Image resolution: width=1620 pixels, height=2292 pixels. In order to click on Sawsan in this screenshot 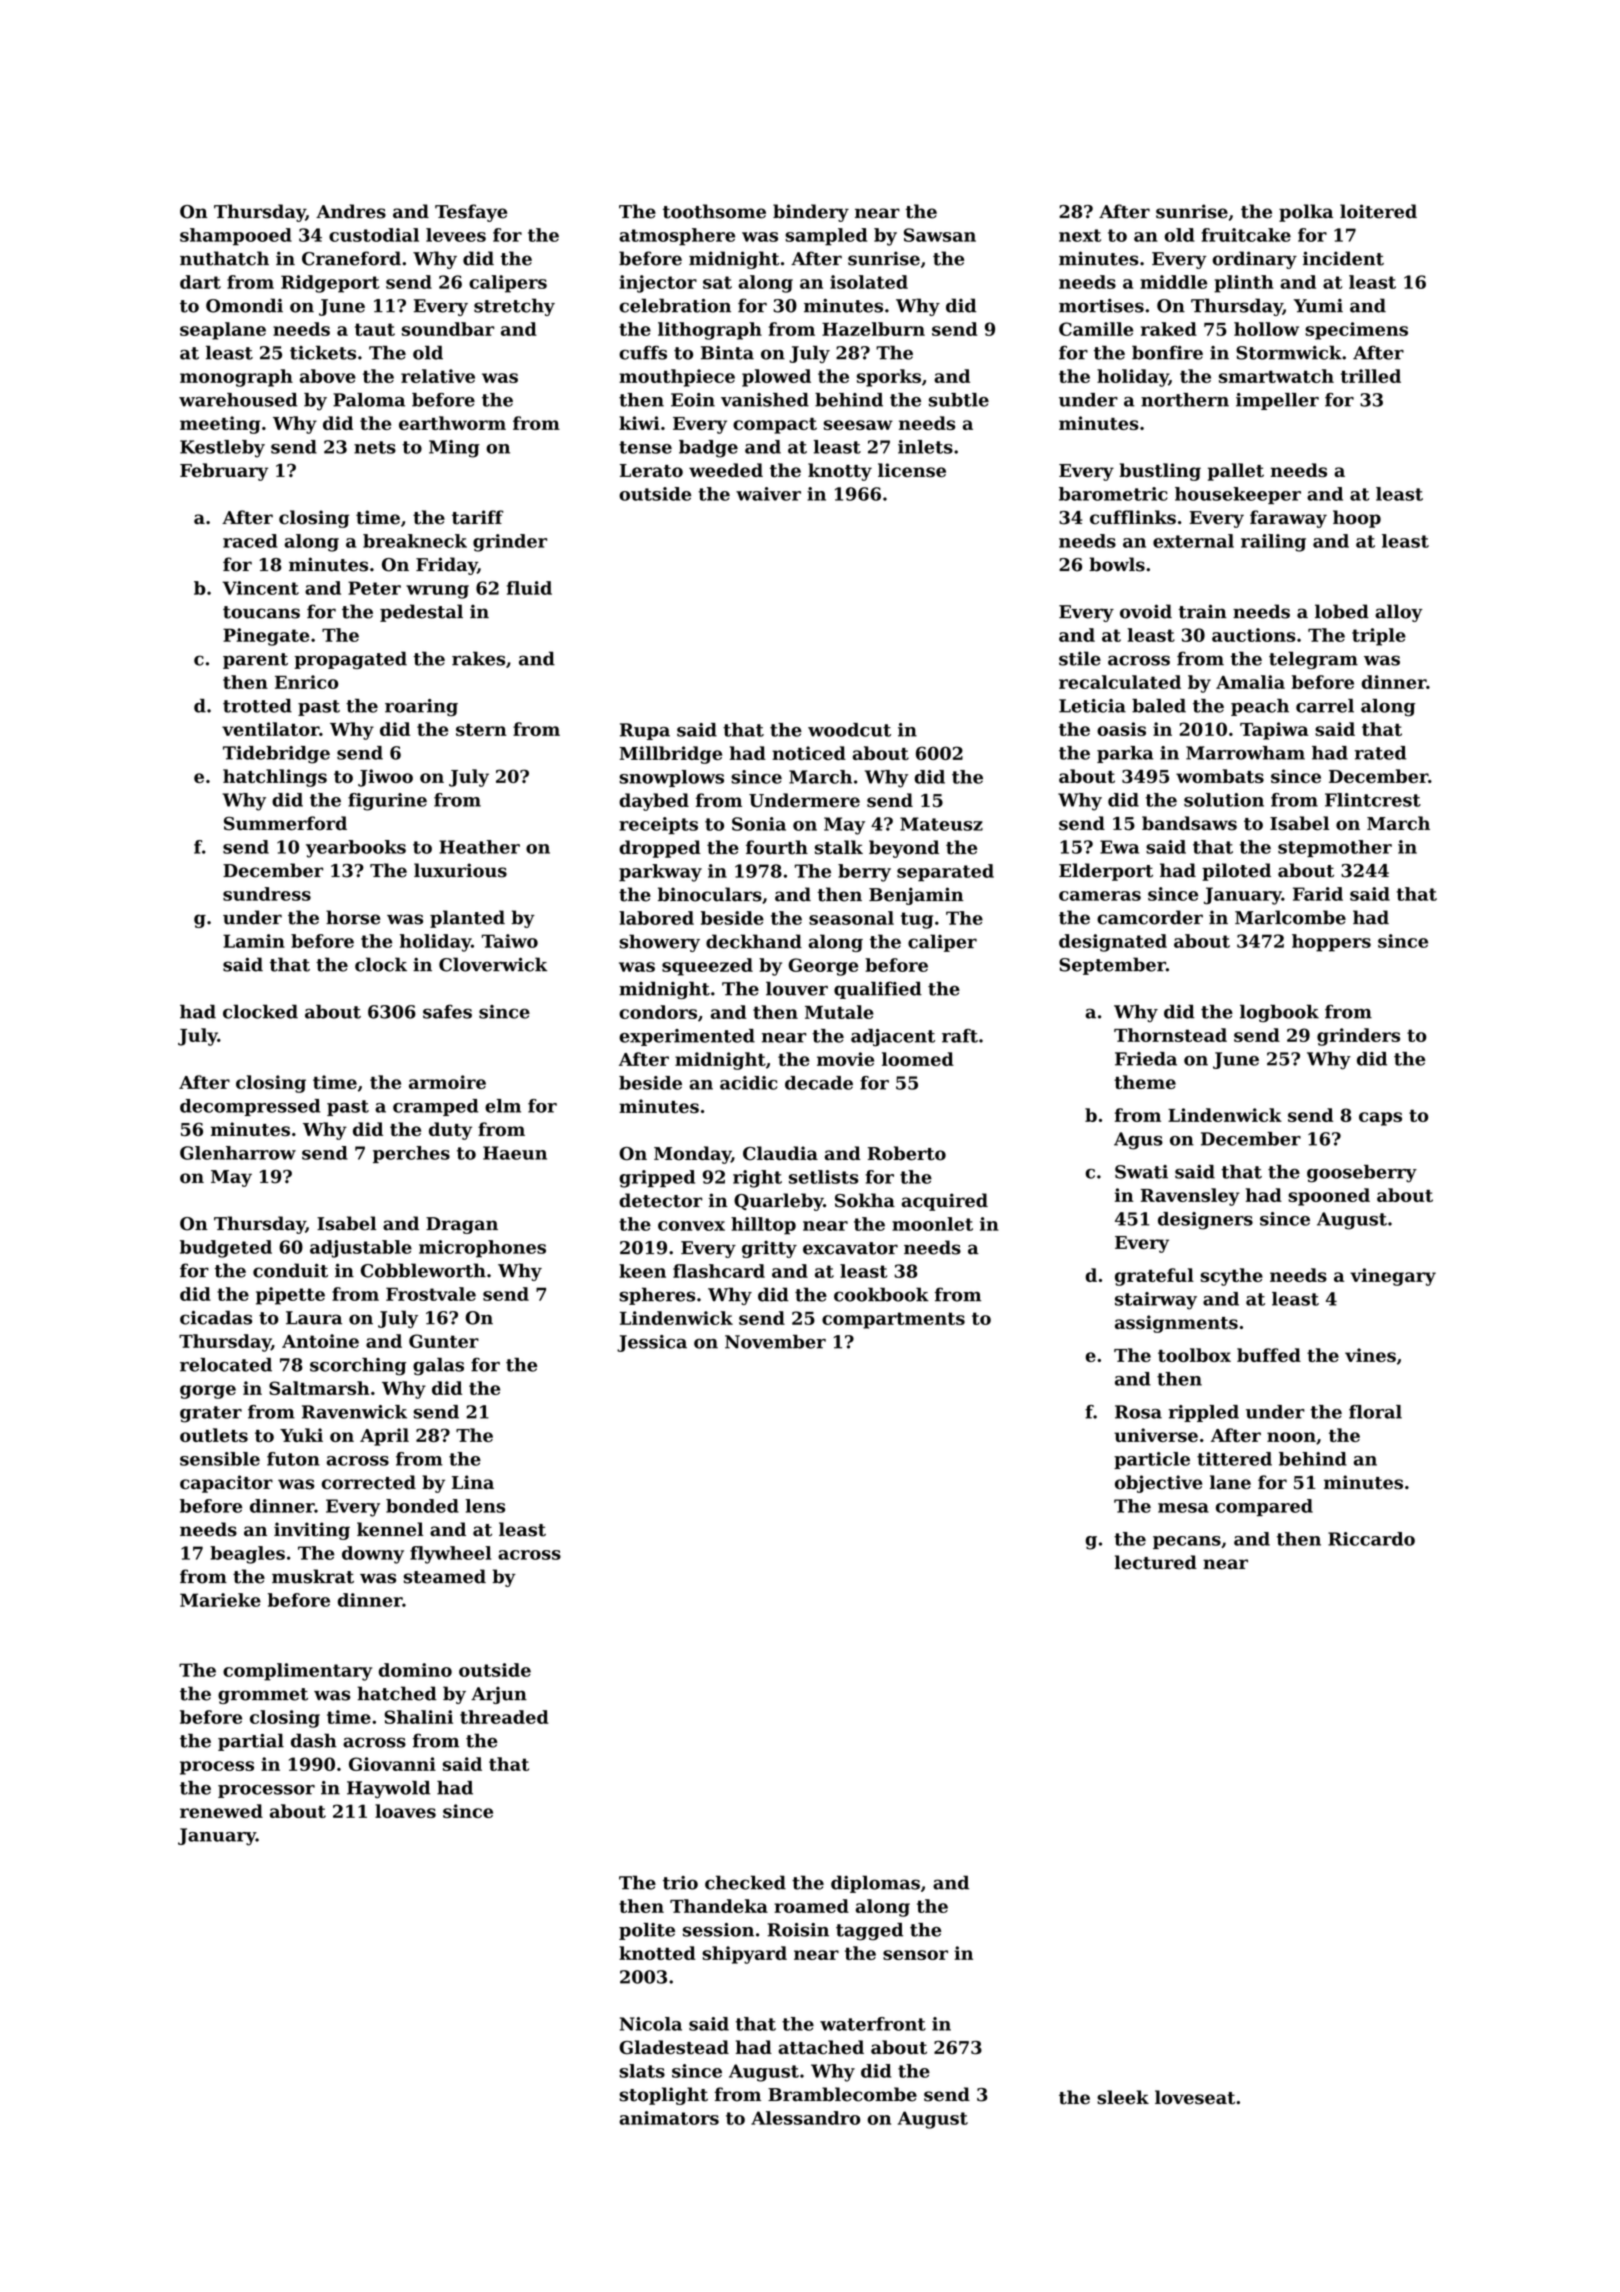, I will do `click(940, 235)`.
